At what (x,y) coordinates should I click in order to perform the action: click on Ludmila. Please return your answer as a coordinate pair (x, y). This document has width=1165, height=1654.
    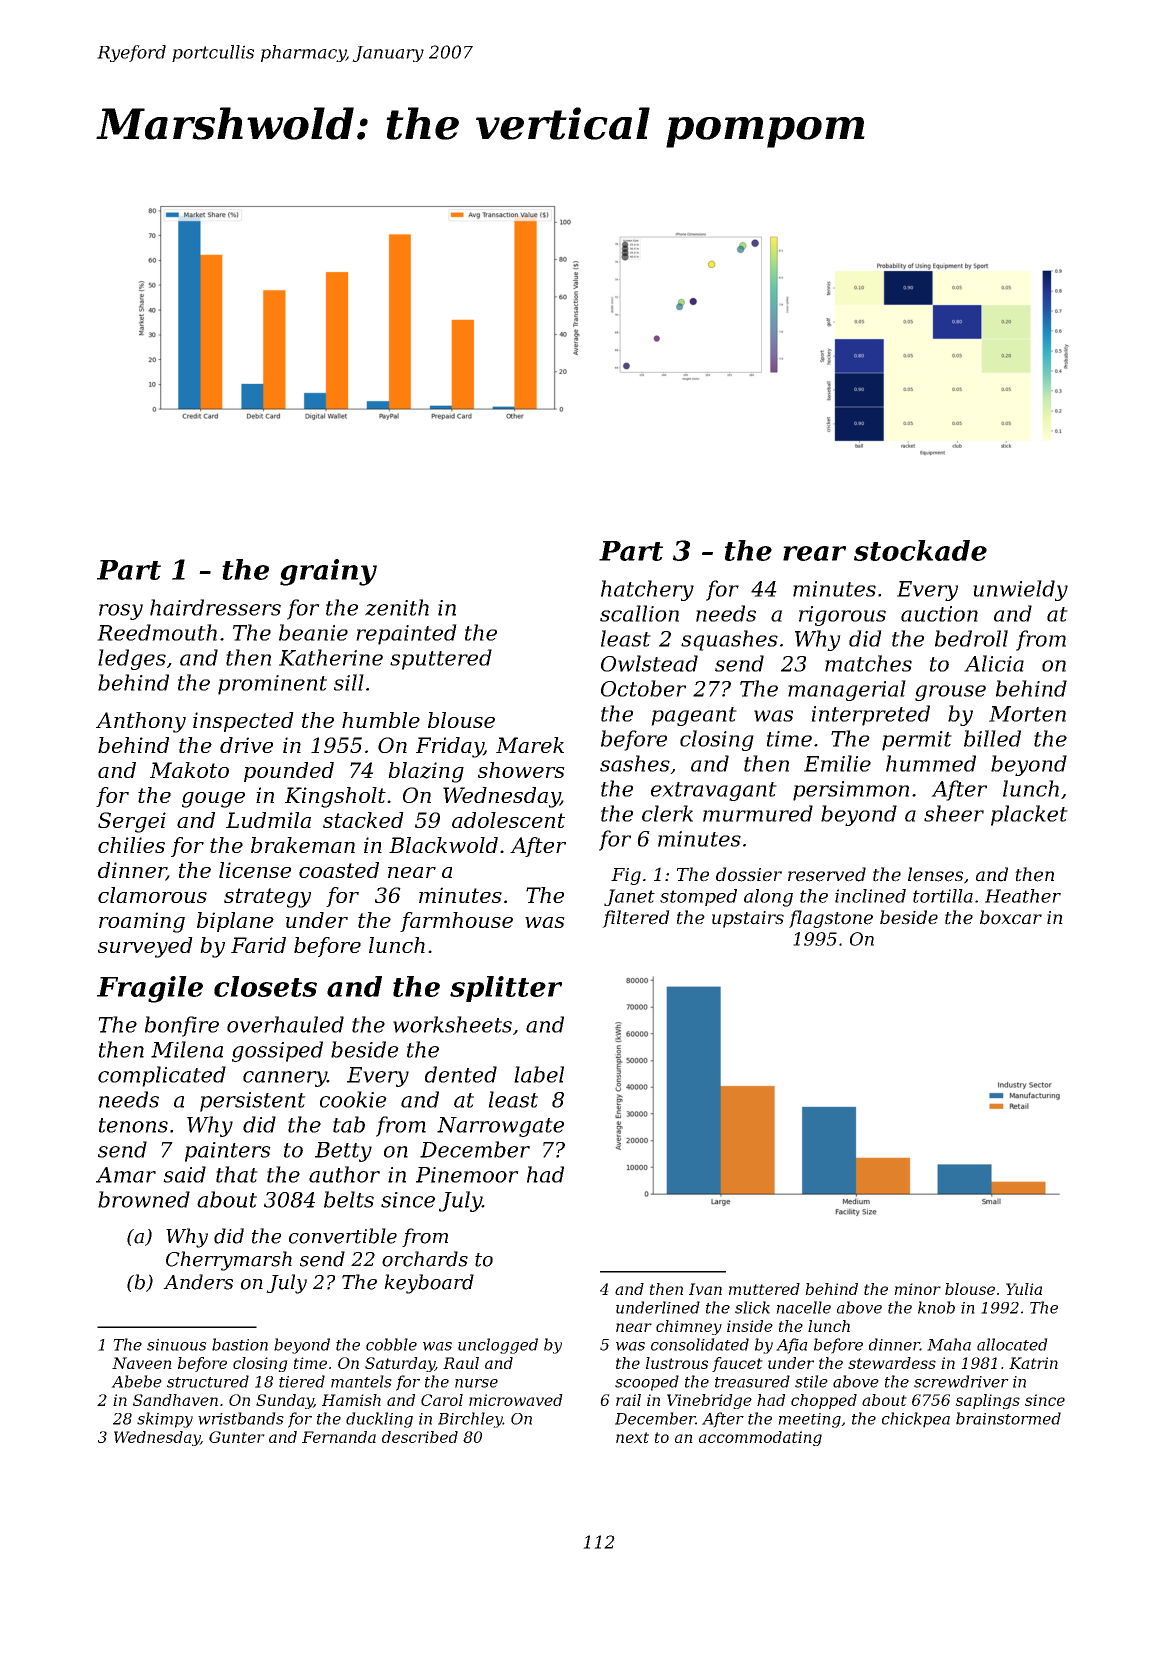
    Looking at the image, I should click on (268, 820).
